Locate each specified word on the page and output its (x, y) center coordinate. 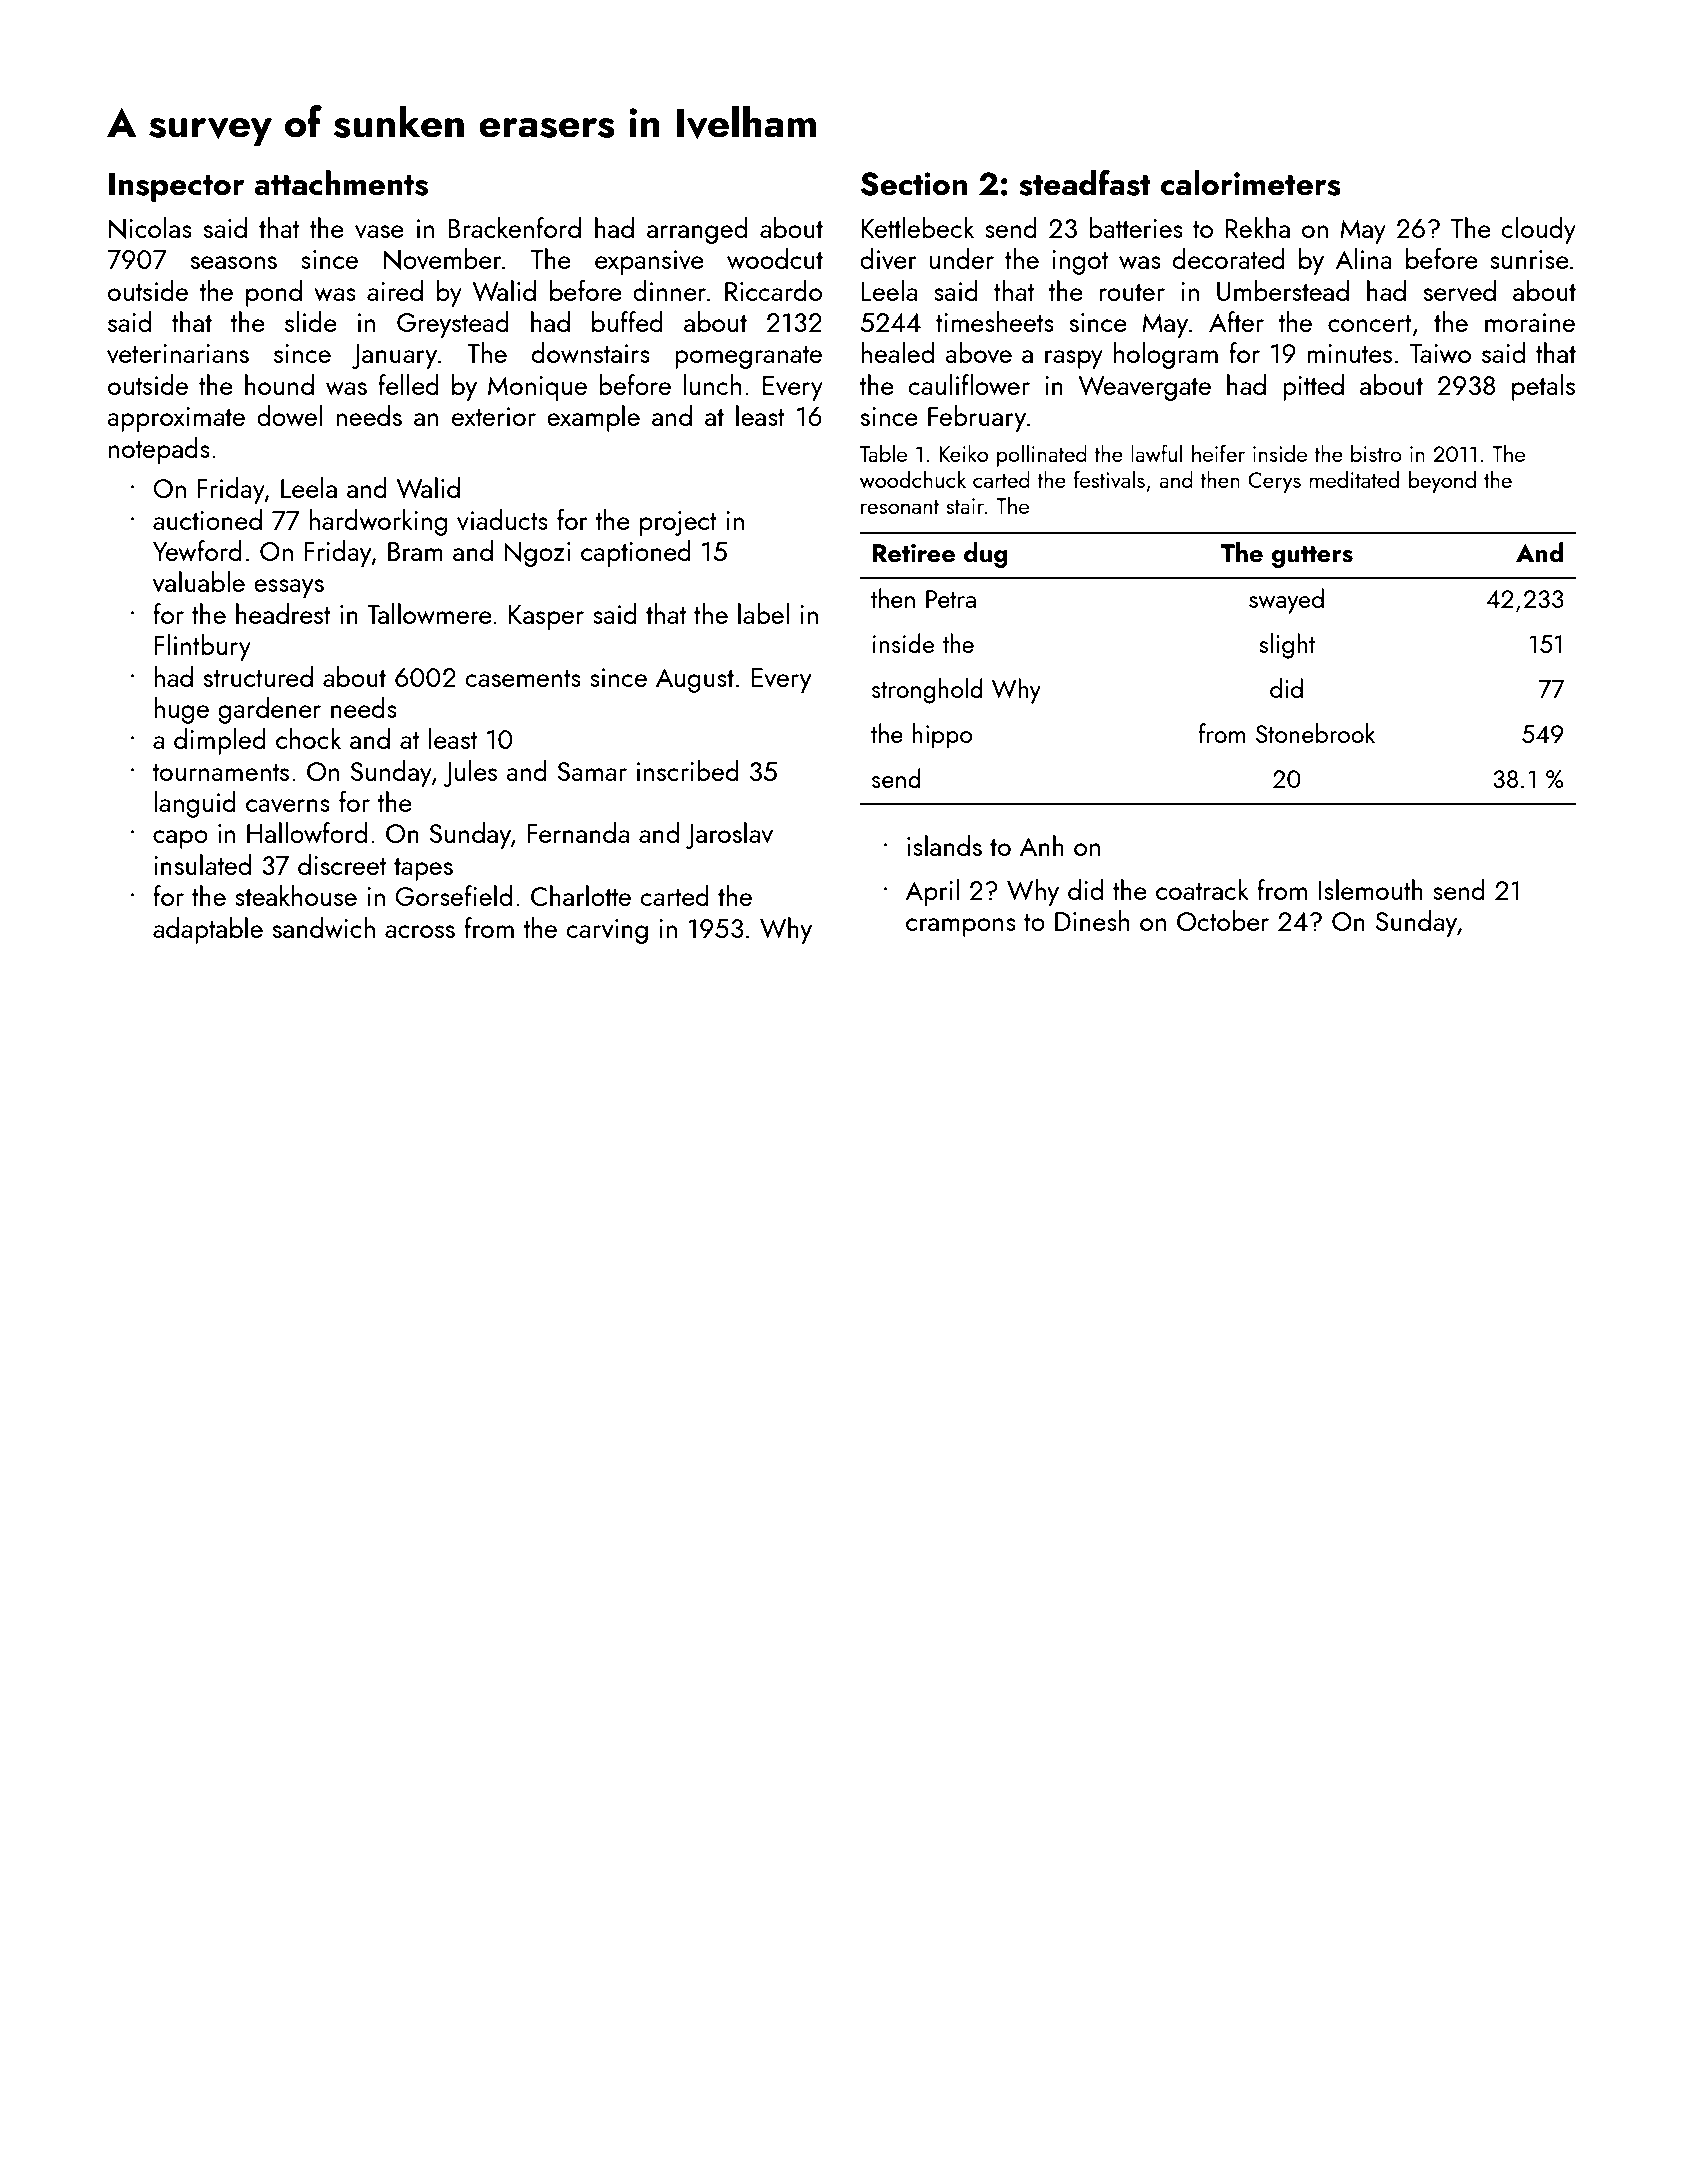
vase (379, 231)
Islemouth (1371, 889)
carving (607, 931)
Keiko (963, 453)
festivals (1109, 479)
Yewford (197, 550)
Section (914, 184)
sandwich (324, 928)
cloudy (1538, 230)
